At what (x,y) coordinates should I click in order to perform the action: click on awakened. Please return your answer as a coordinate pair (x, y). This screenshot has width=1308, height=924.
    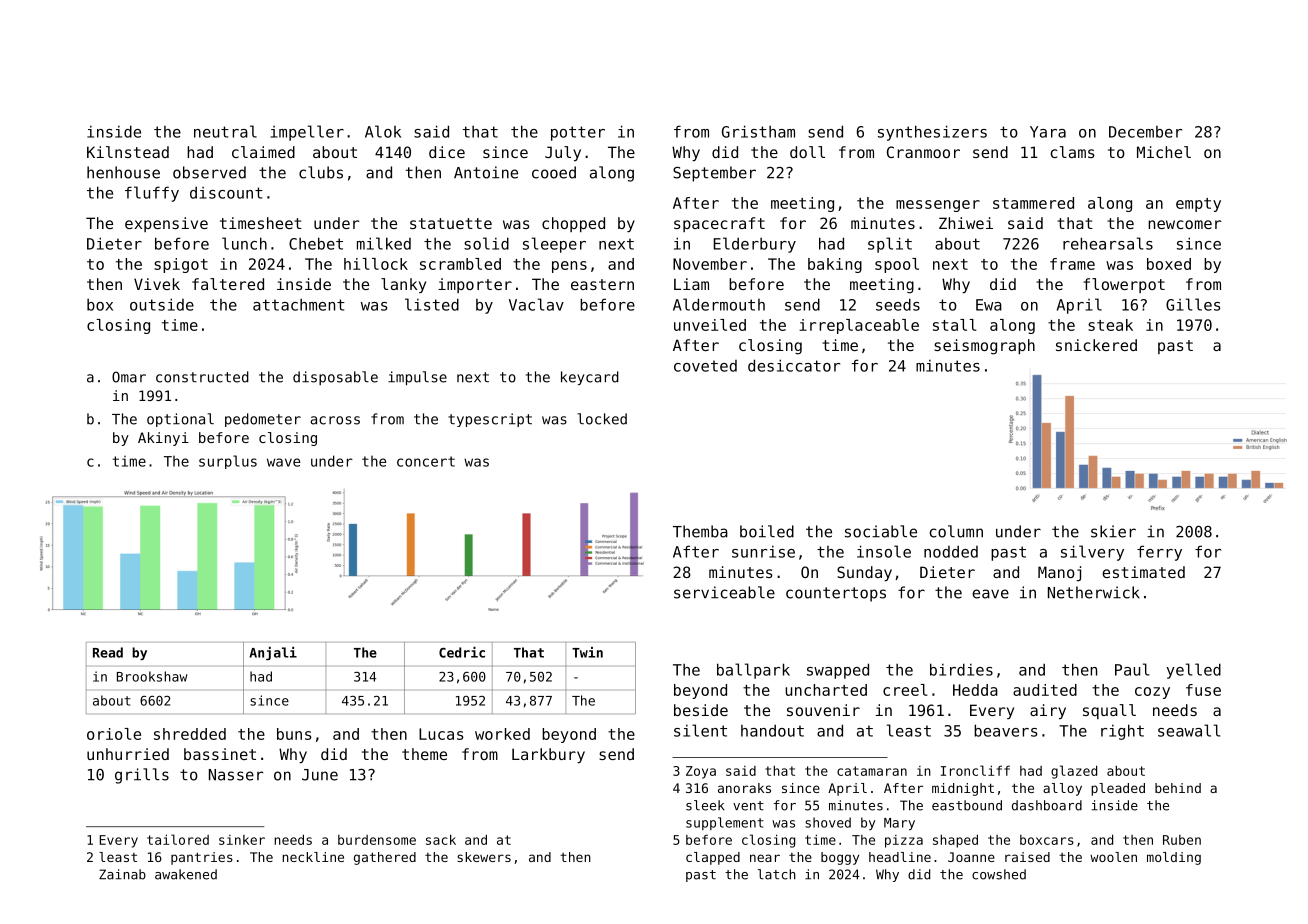
    Looking at the image, I should click on (186, 874).
